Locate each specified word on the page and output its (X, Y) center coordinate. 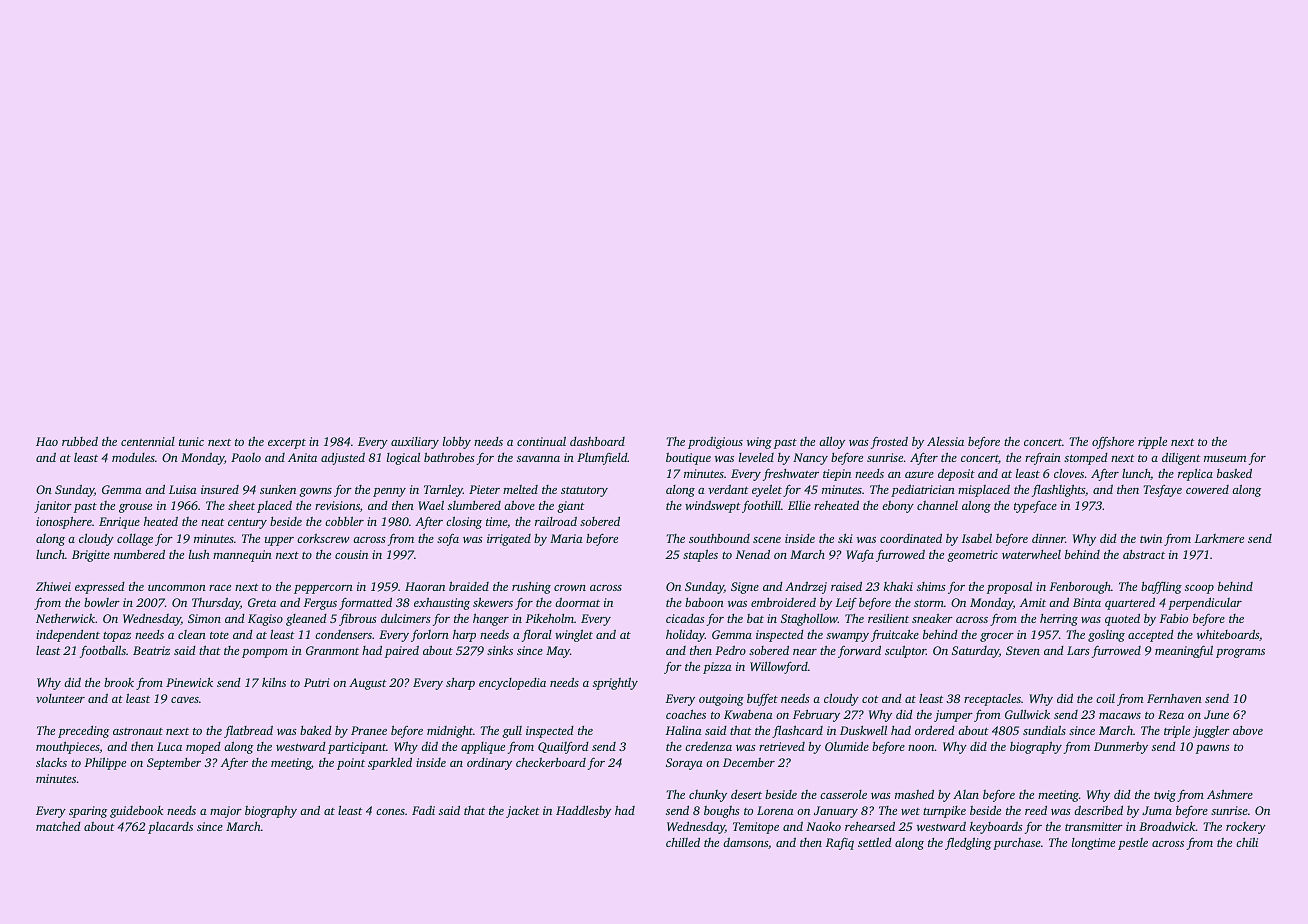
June (1216, 714)
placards (170, 828)
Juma (1157, 810)
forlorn (430, 636)
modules (133, 457)
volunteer (60, 698)
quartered (1130, 603)
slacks (51, 762)
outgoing (721, 700)
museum (1225, 459)
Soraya (684, 764)
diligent (1181, 458)
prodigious (715, 442)
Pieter (484, 489)
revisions (337, 505)
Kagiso (265, 620)
